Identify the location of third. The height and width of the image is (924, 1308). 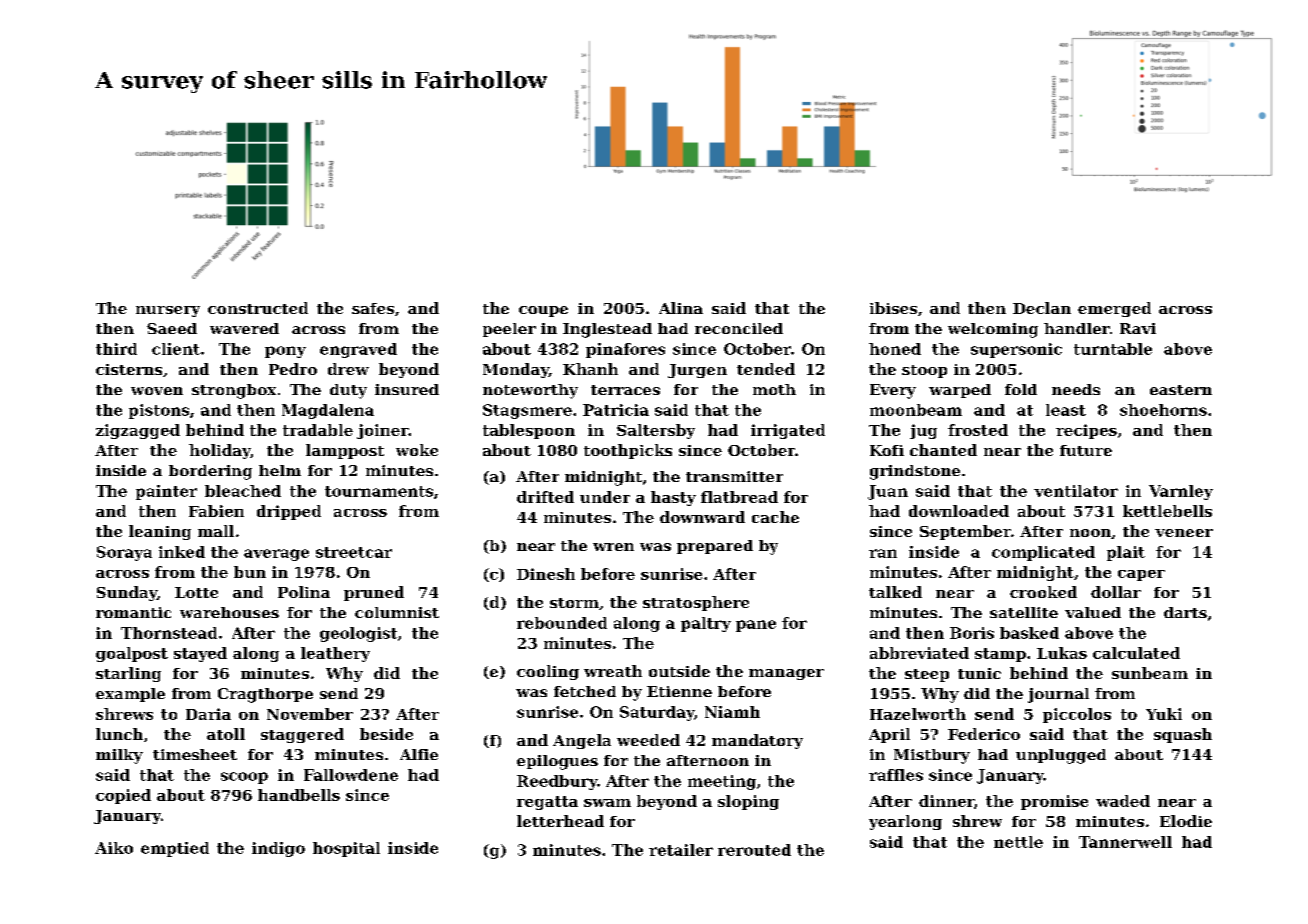
(116, 349).
